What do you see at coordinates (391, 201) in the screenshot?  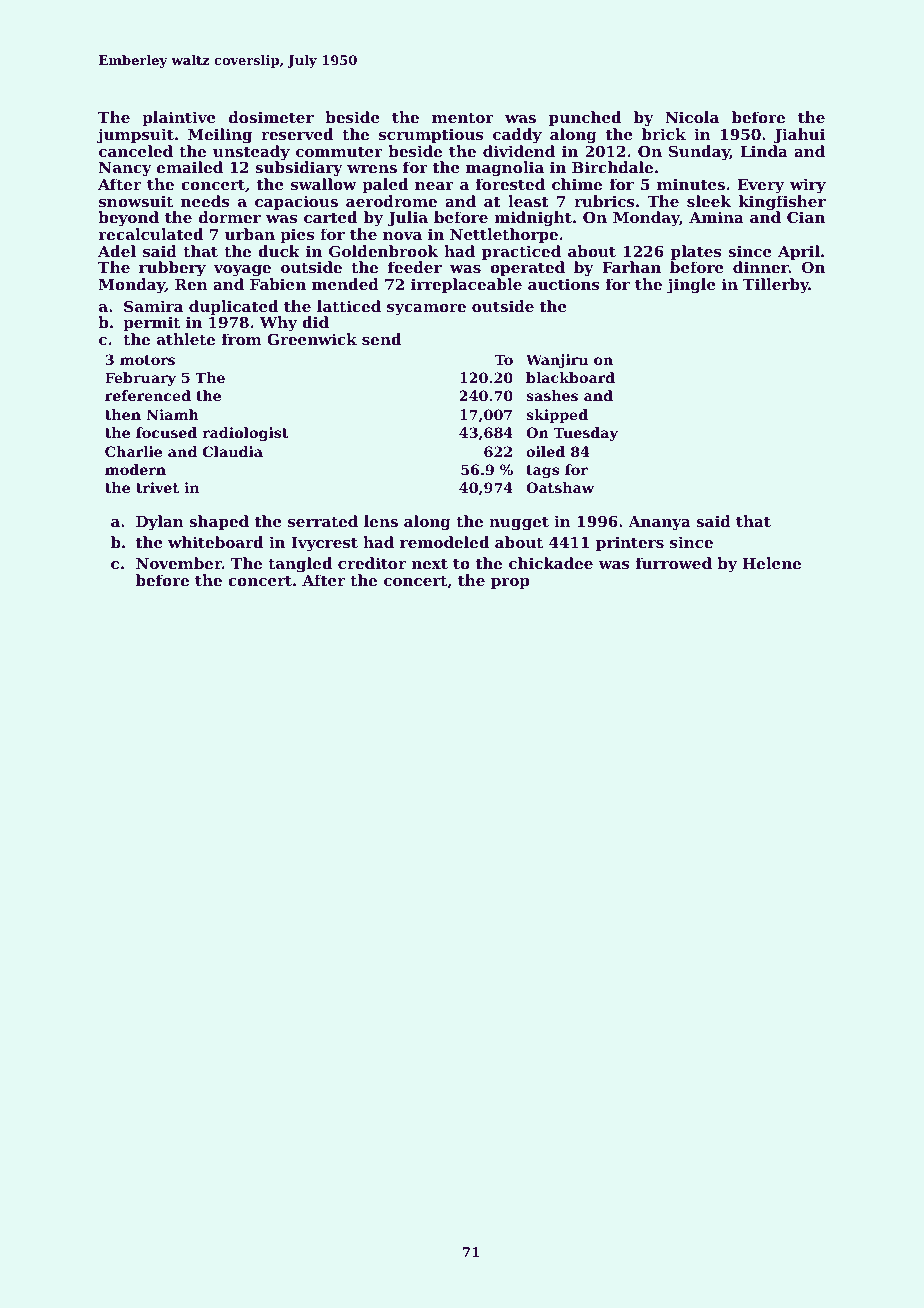 I see `aerodrome` at bounding box center [391, 201].
